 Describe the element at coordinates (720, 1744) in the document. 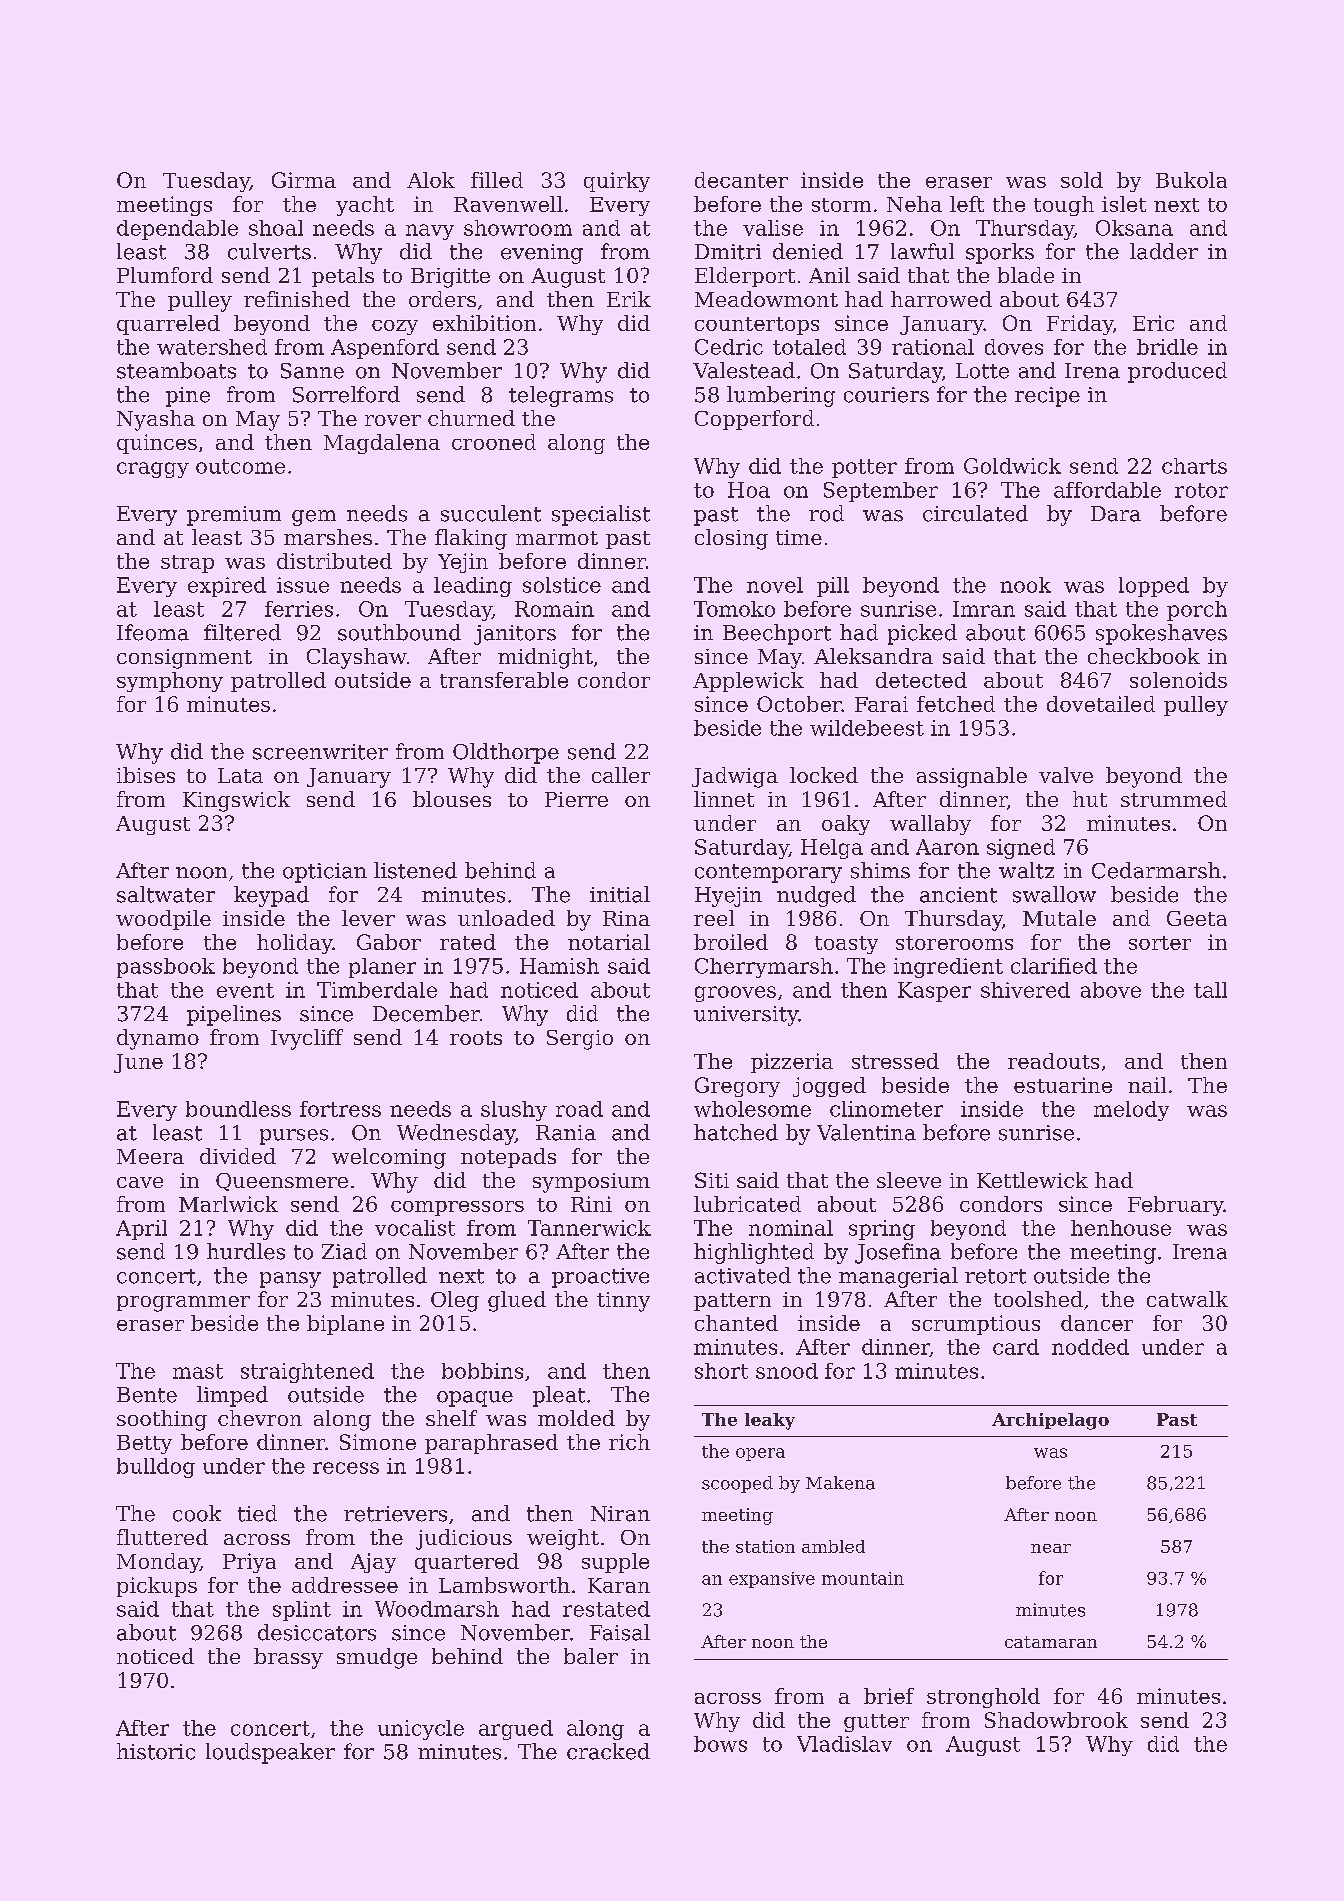

I see `bows` at that location.
